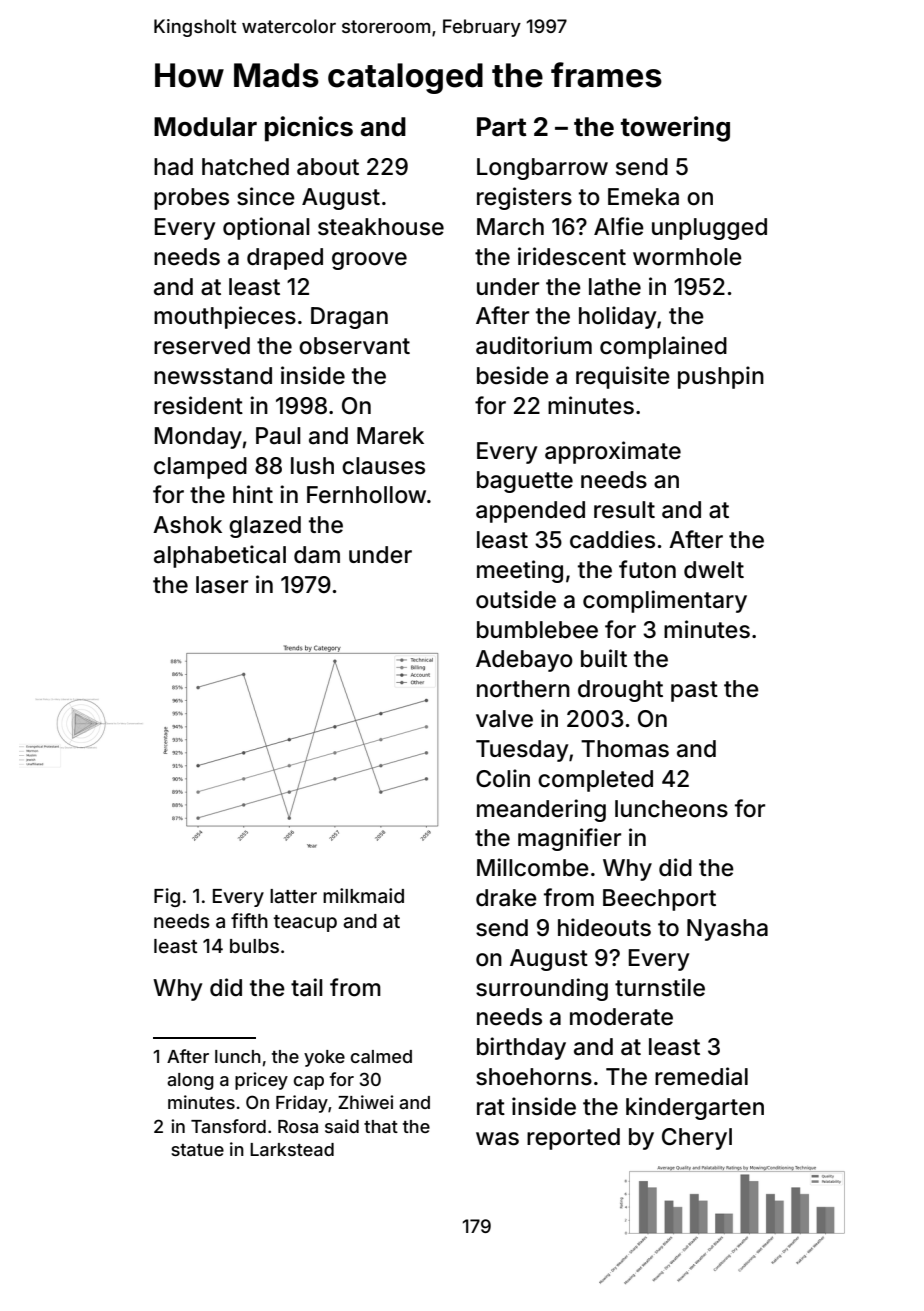 The width and height of the document is (924, 1311). What do you see at coordinates (687, 257) in the document?
I see `wormhole` at bounding box center [687, 257].
